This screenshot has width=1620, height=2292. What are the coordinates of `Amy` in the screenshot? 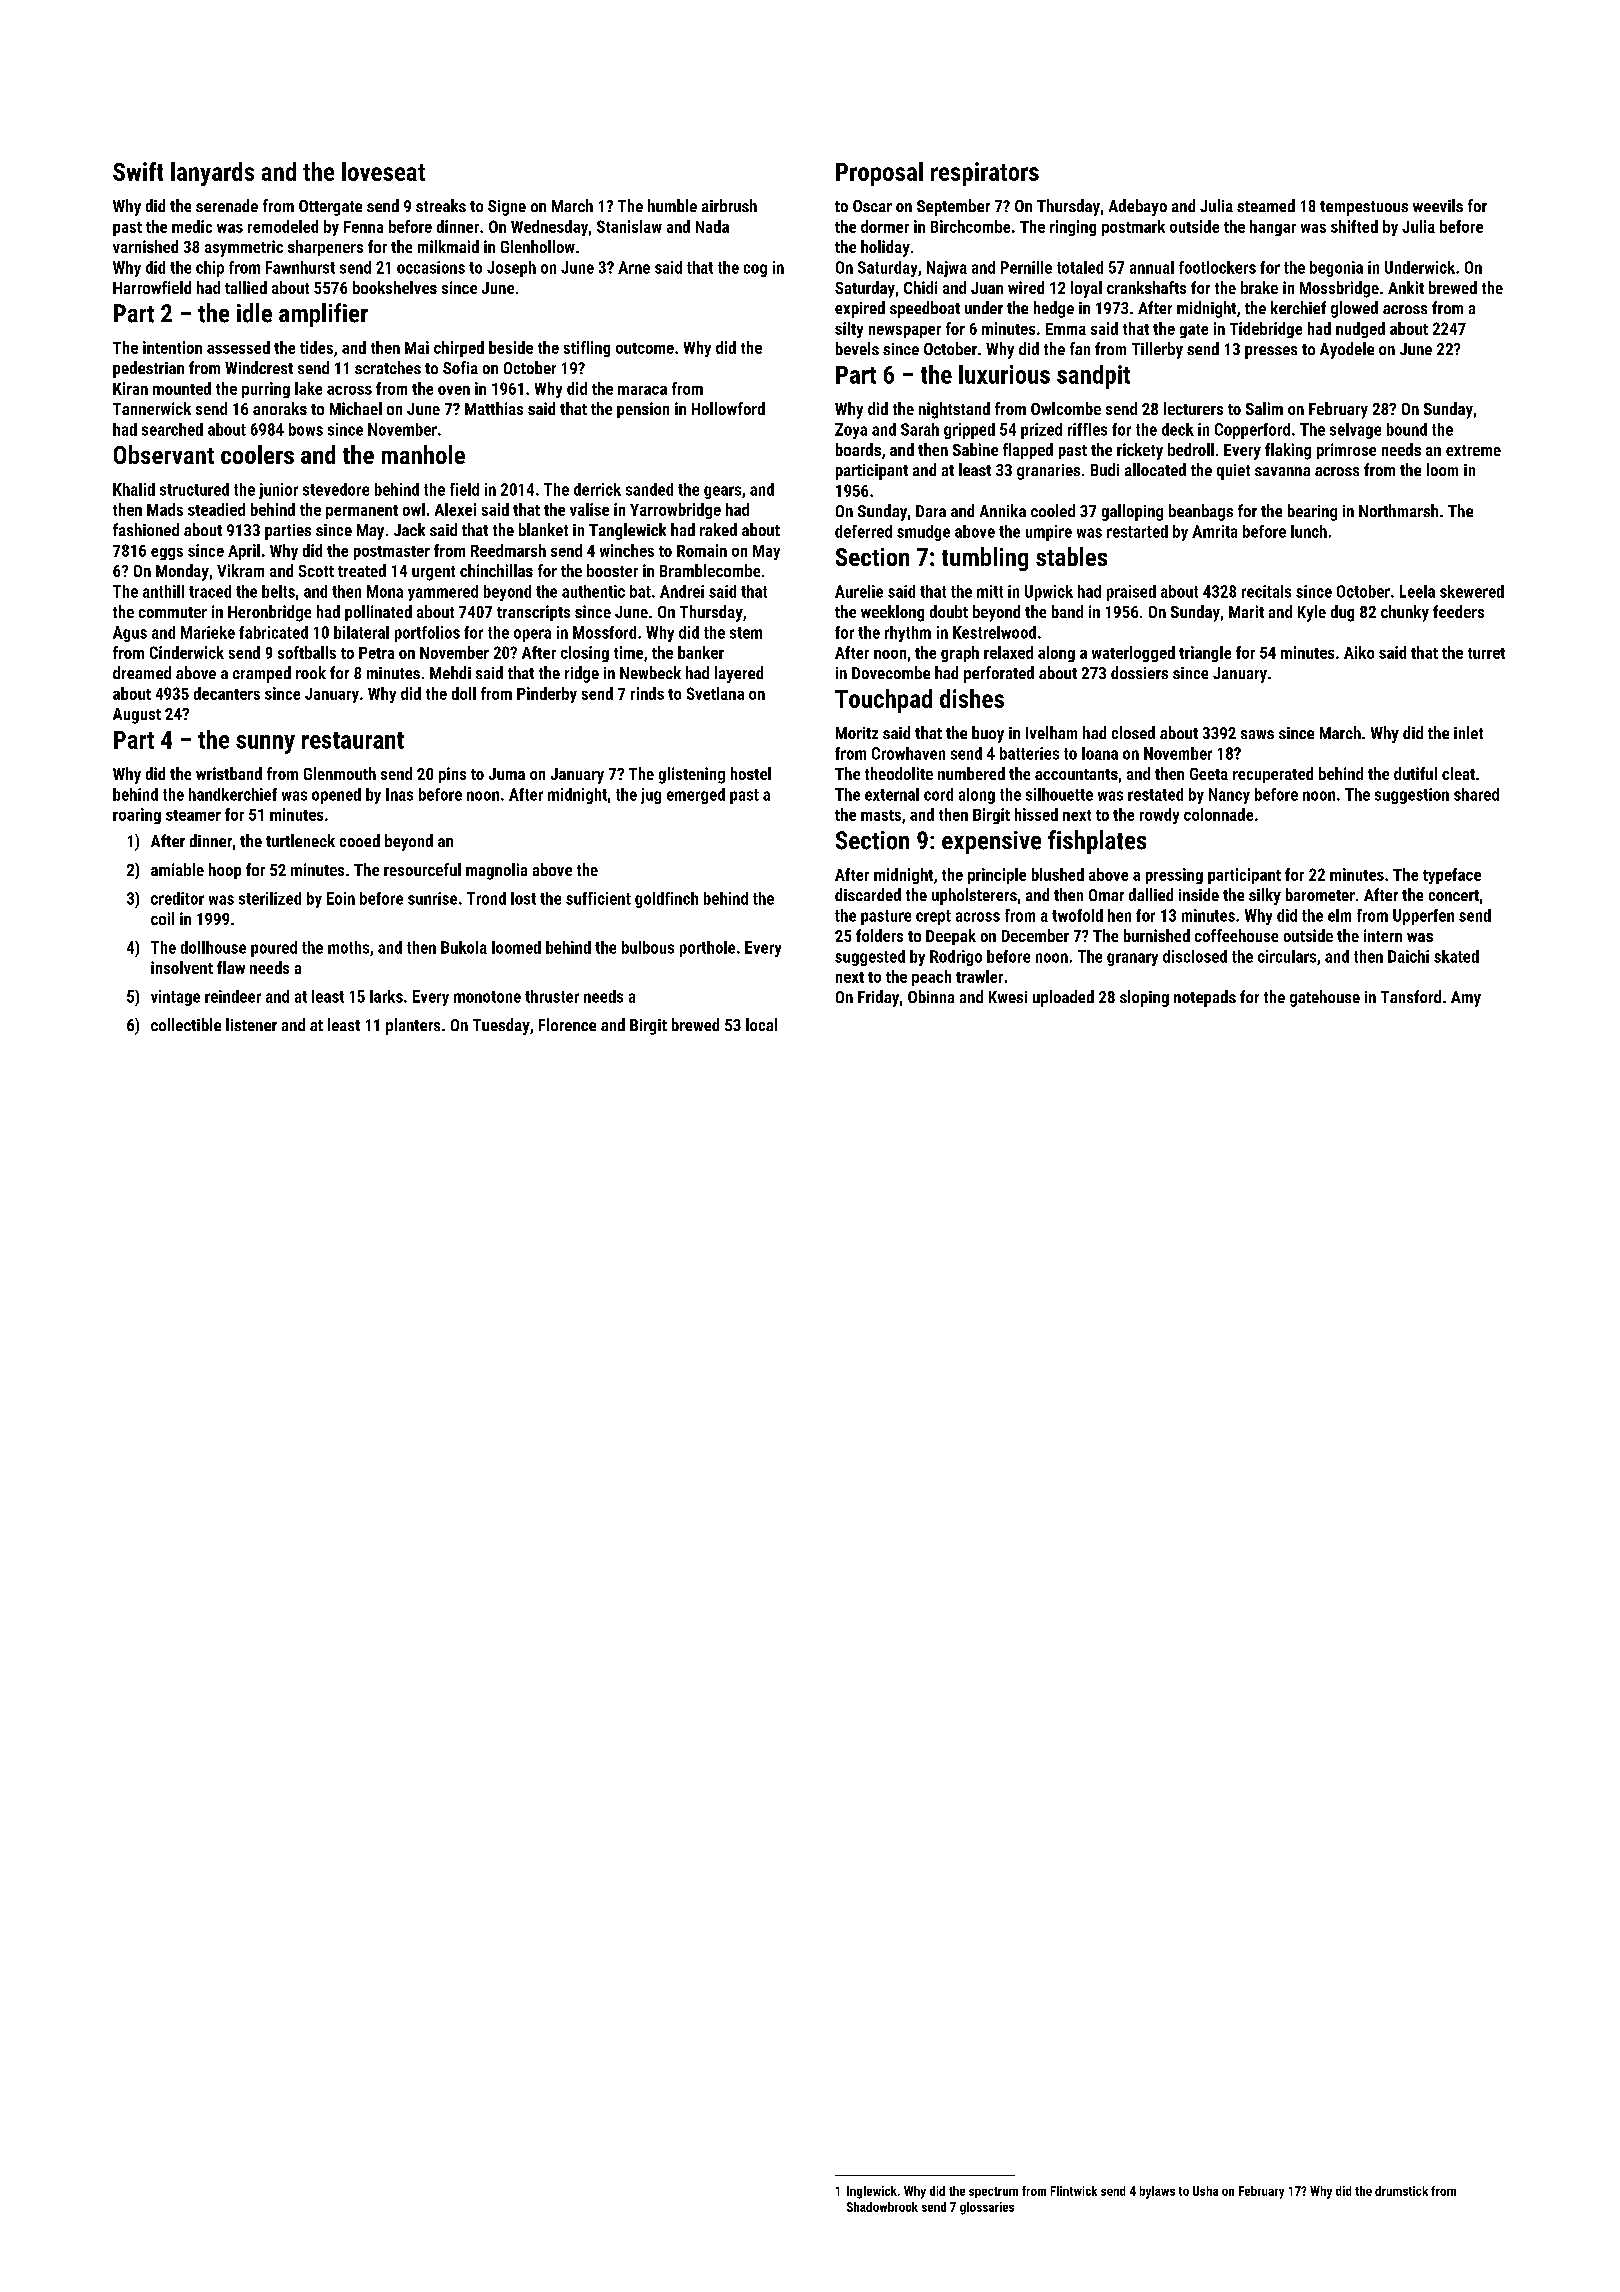 It's located at (1466, 999).
